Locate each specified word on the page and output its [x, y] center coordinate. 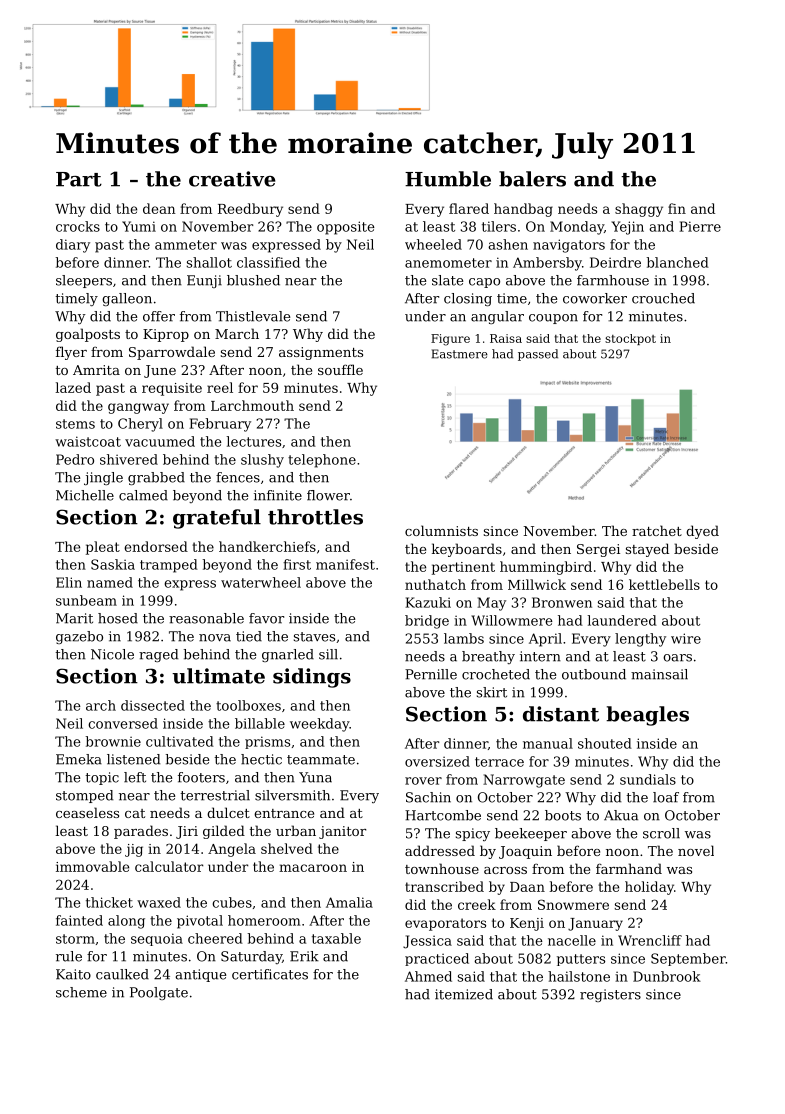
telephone [322, 461]
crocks [78, 226]
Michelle [85, 495]
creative [232, 179]
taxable [336, 938]
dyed [702, 532]
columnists [441, 530]
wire [686, 638]
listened [133, 759]
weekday [319, 725]
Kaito [73, 974]
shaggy [639, 210]
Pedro [75, 459]
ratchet [657, 530]
